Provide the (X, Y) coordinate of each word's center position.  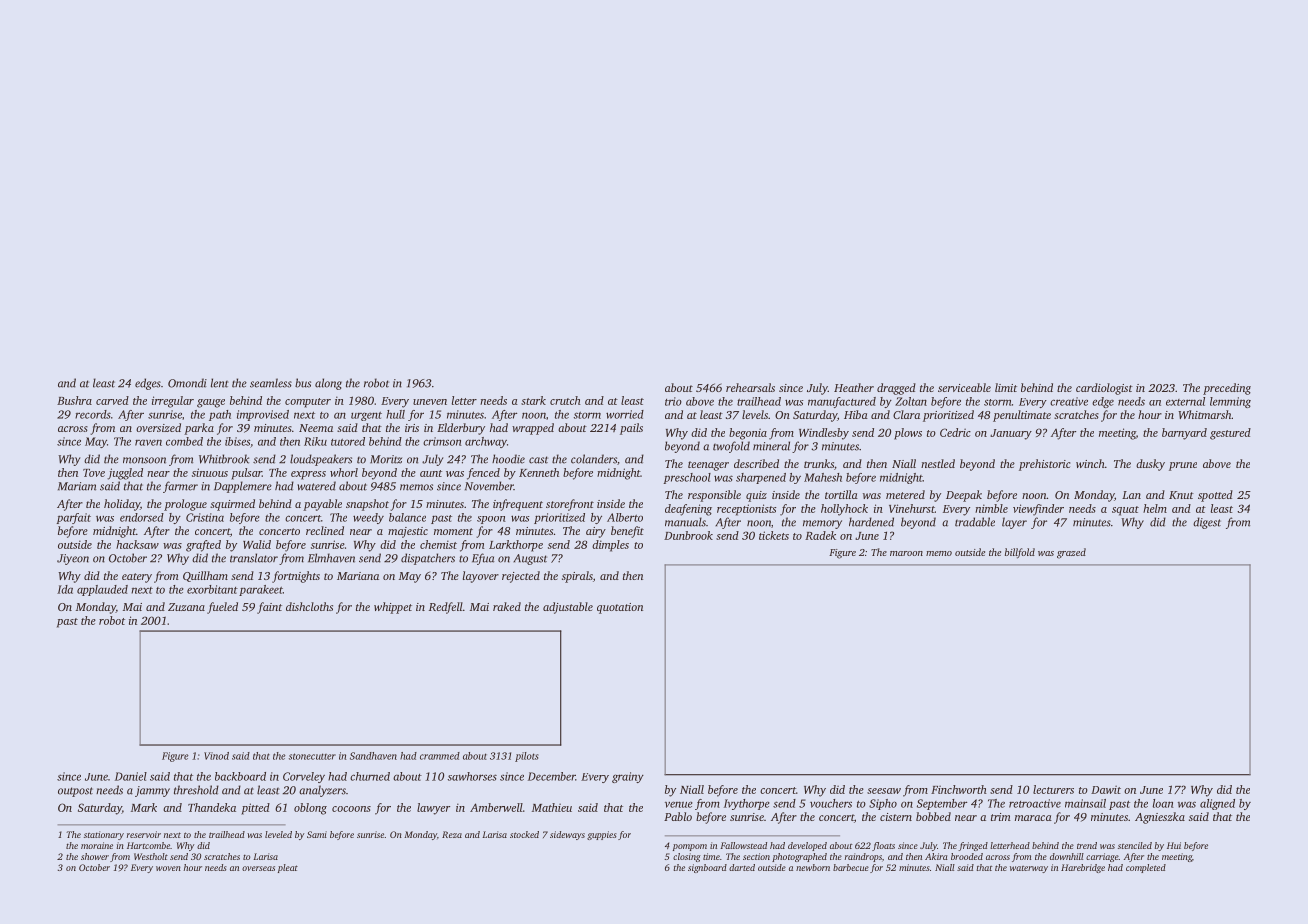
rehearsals (750, 387)
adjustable (568, 608)
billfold (1020, 553)
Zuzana (186, 607)
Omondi (187, 383)
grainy (628, 777)
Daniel (131, 776)
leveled (278, 834)
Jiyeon (73, 559)
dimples (610, 546)
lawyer (433, 809)
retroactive (1035, 803)
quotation (620, 608)
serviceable (964, 387)
